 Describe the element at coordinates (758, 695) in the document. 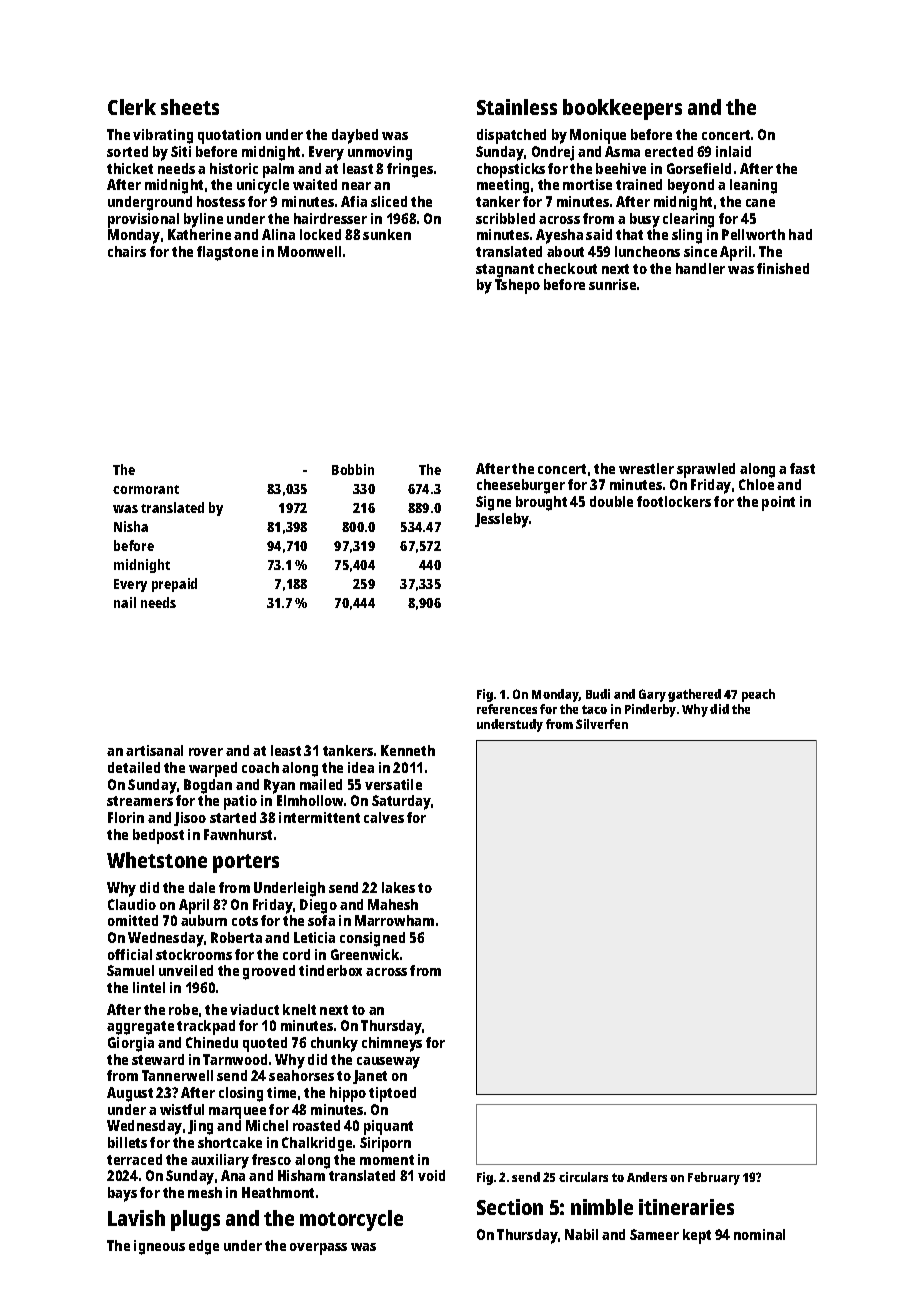

I see `peach` at that location.
